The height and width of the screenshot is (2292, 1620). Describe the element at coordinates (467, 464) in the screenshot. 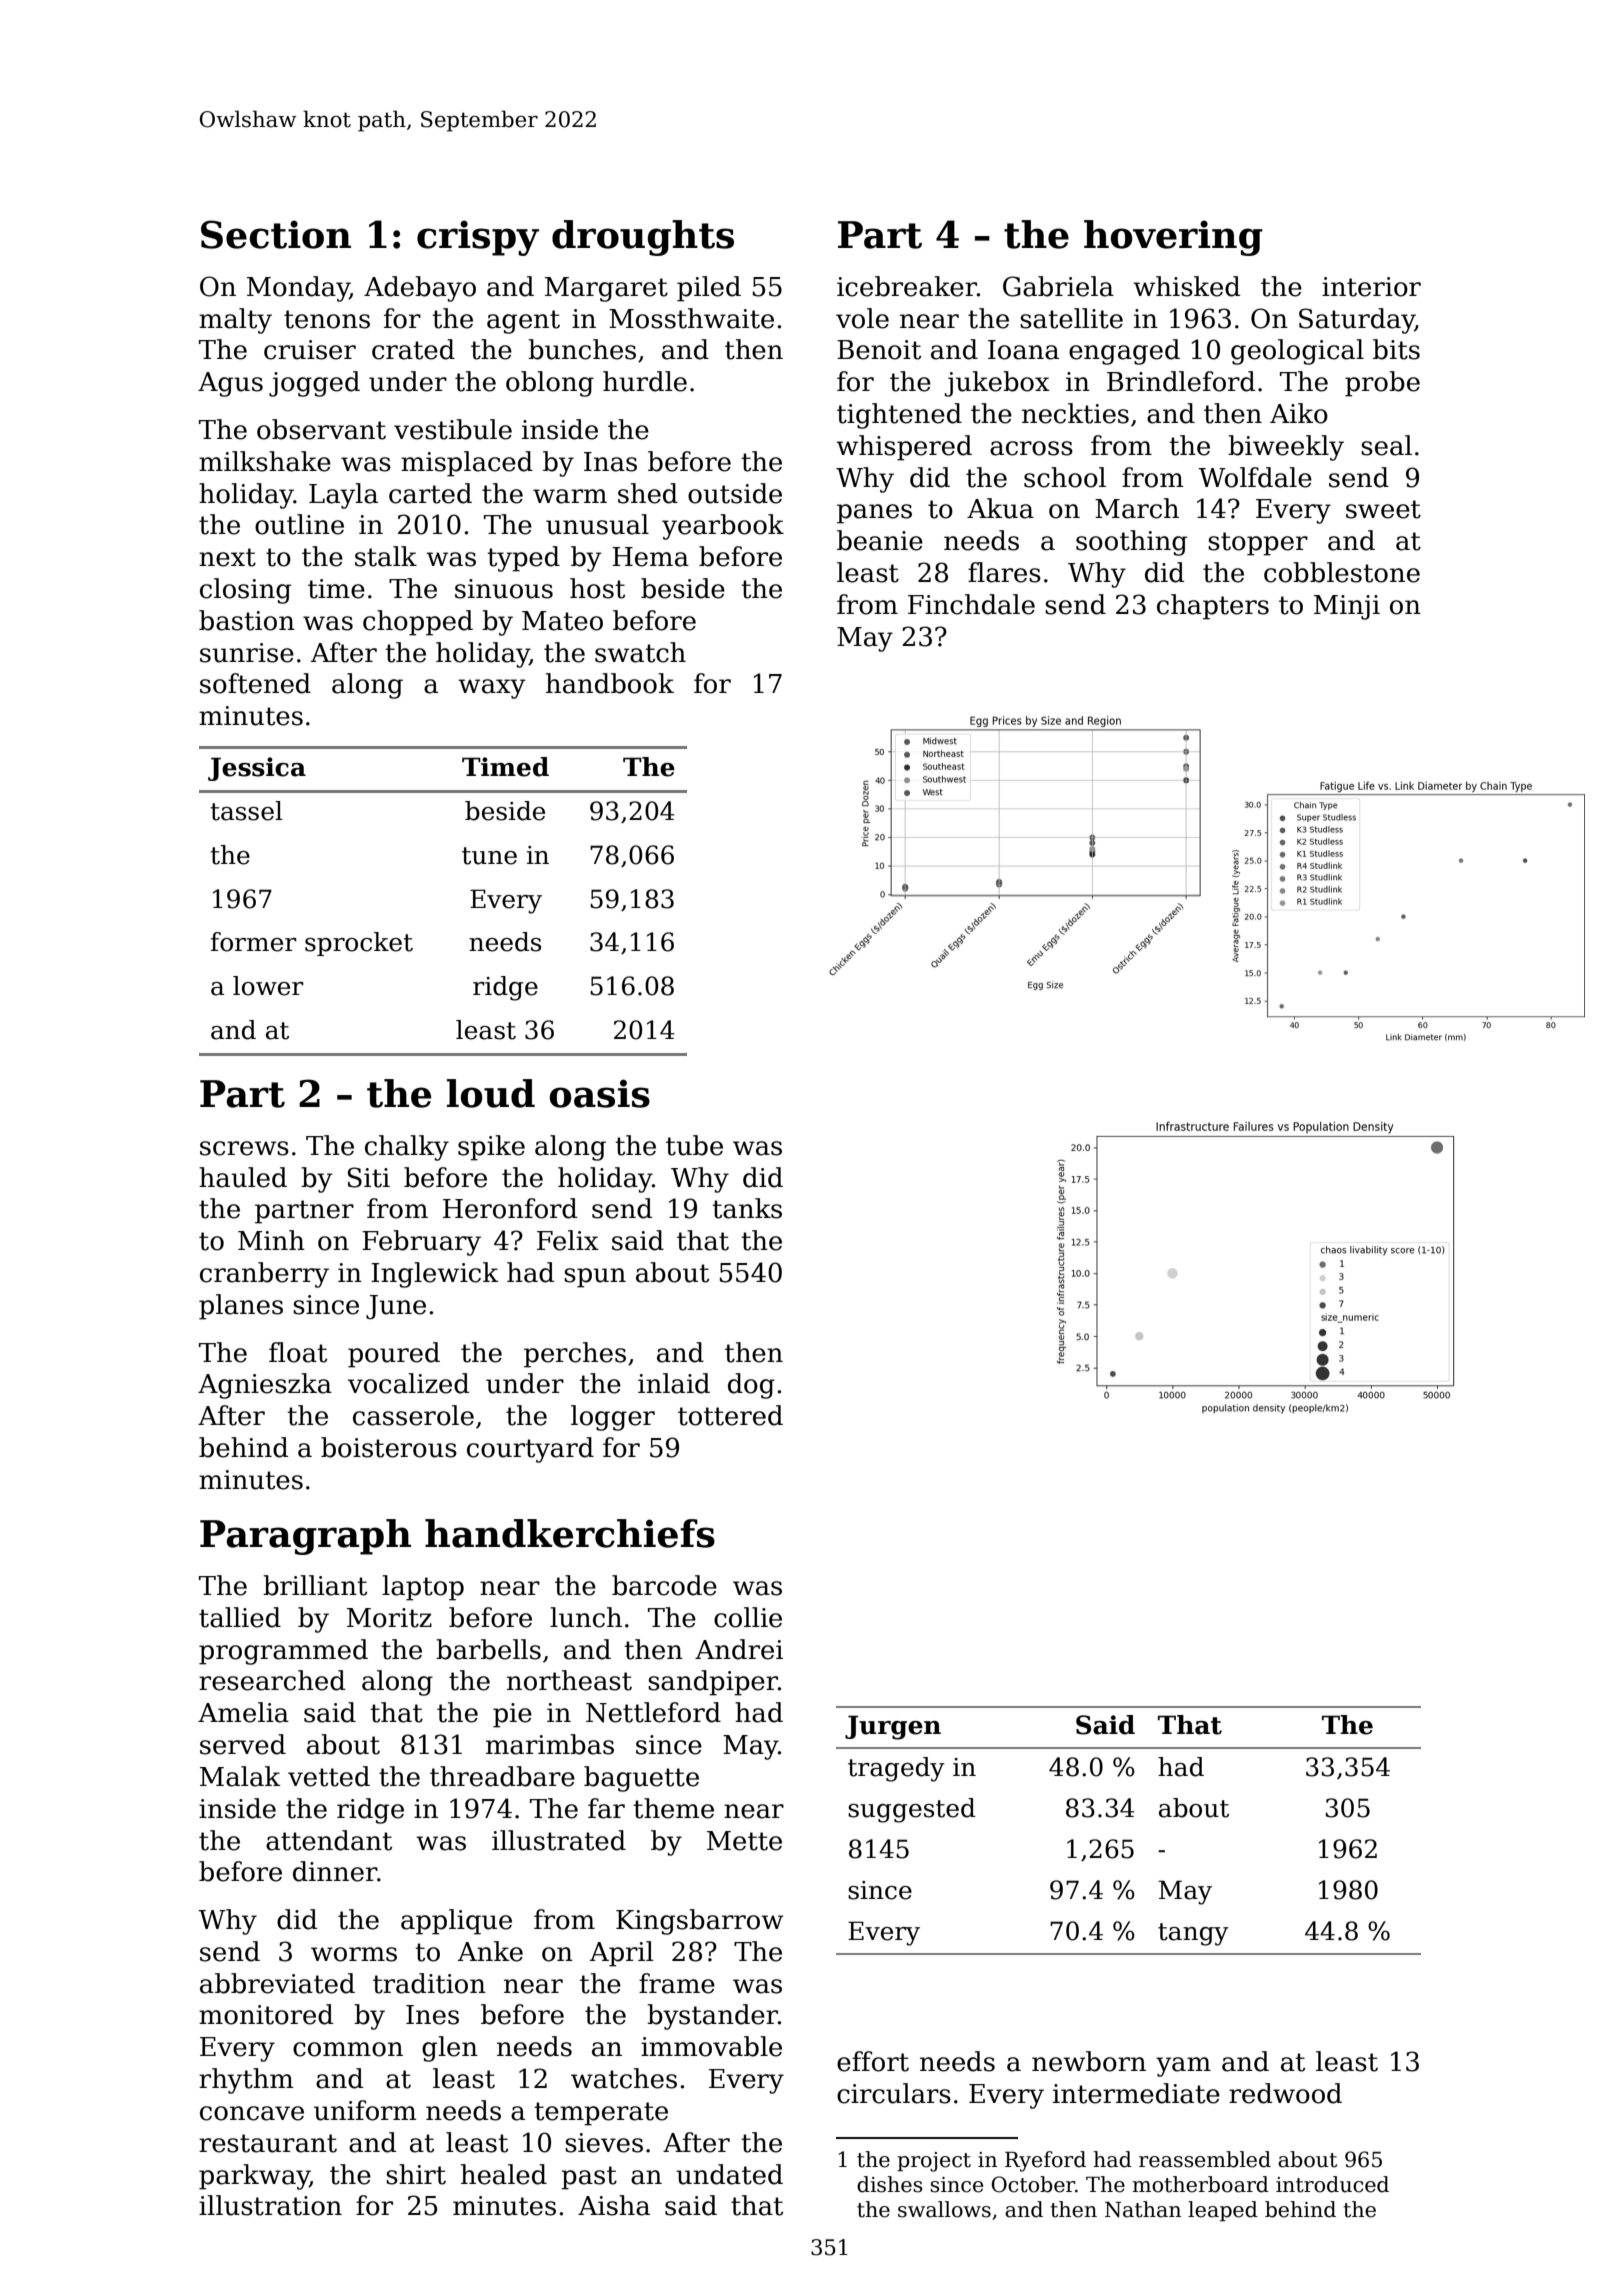

I see `misplaced` at that location.
